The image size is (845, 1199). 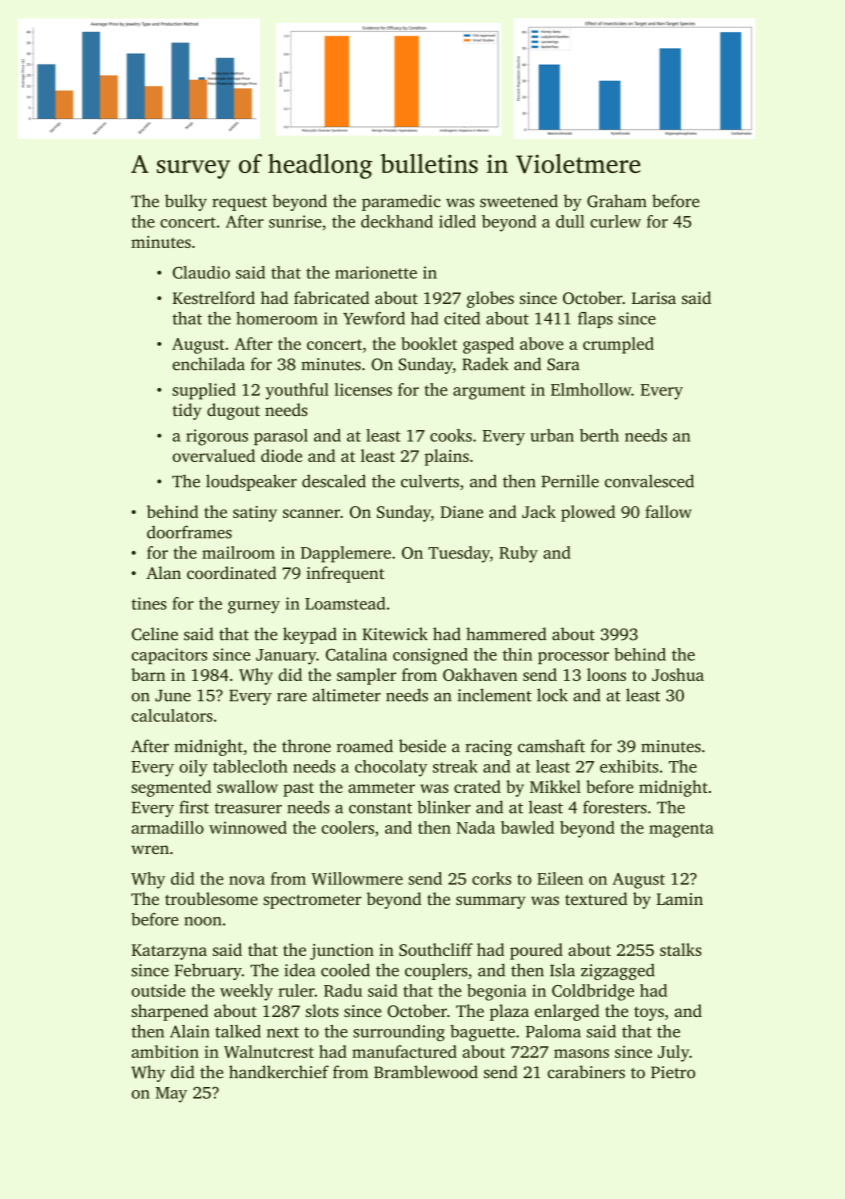 I want to click on diode, so click(x=281, y=455).
